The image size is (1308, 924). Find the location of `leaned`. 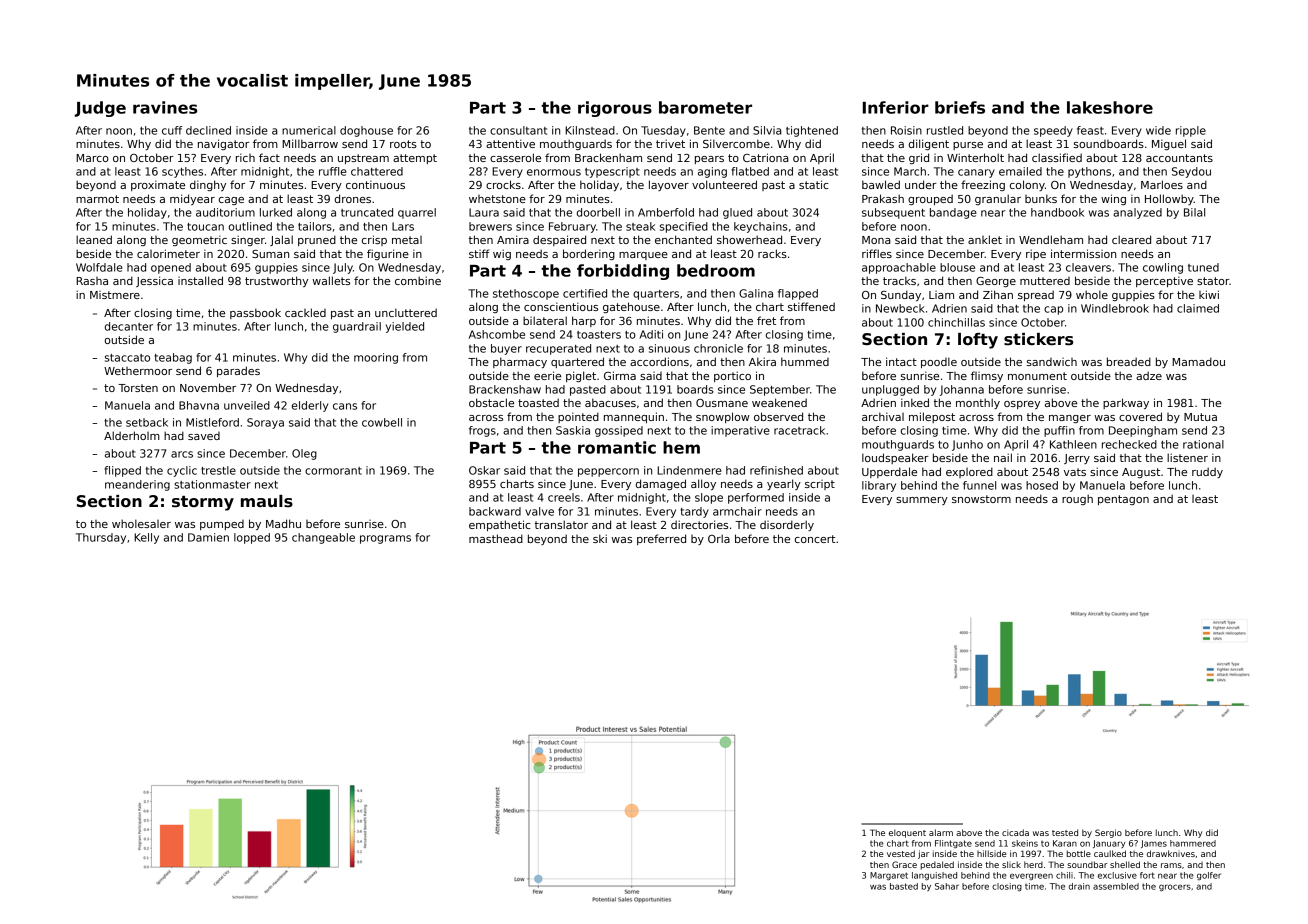

leaned is located at coordinates (94, 239).
